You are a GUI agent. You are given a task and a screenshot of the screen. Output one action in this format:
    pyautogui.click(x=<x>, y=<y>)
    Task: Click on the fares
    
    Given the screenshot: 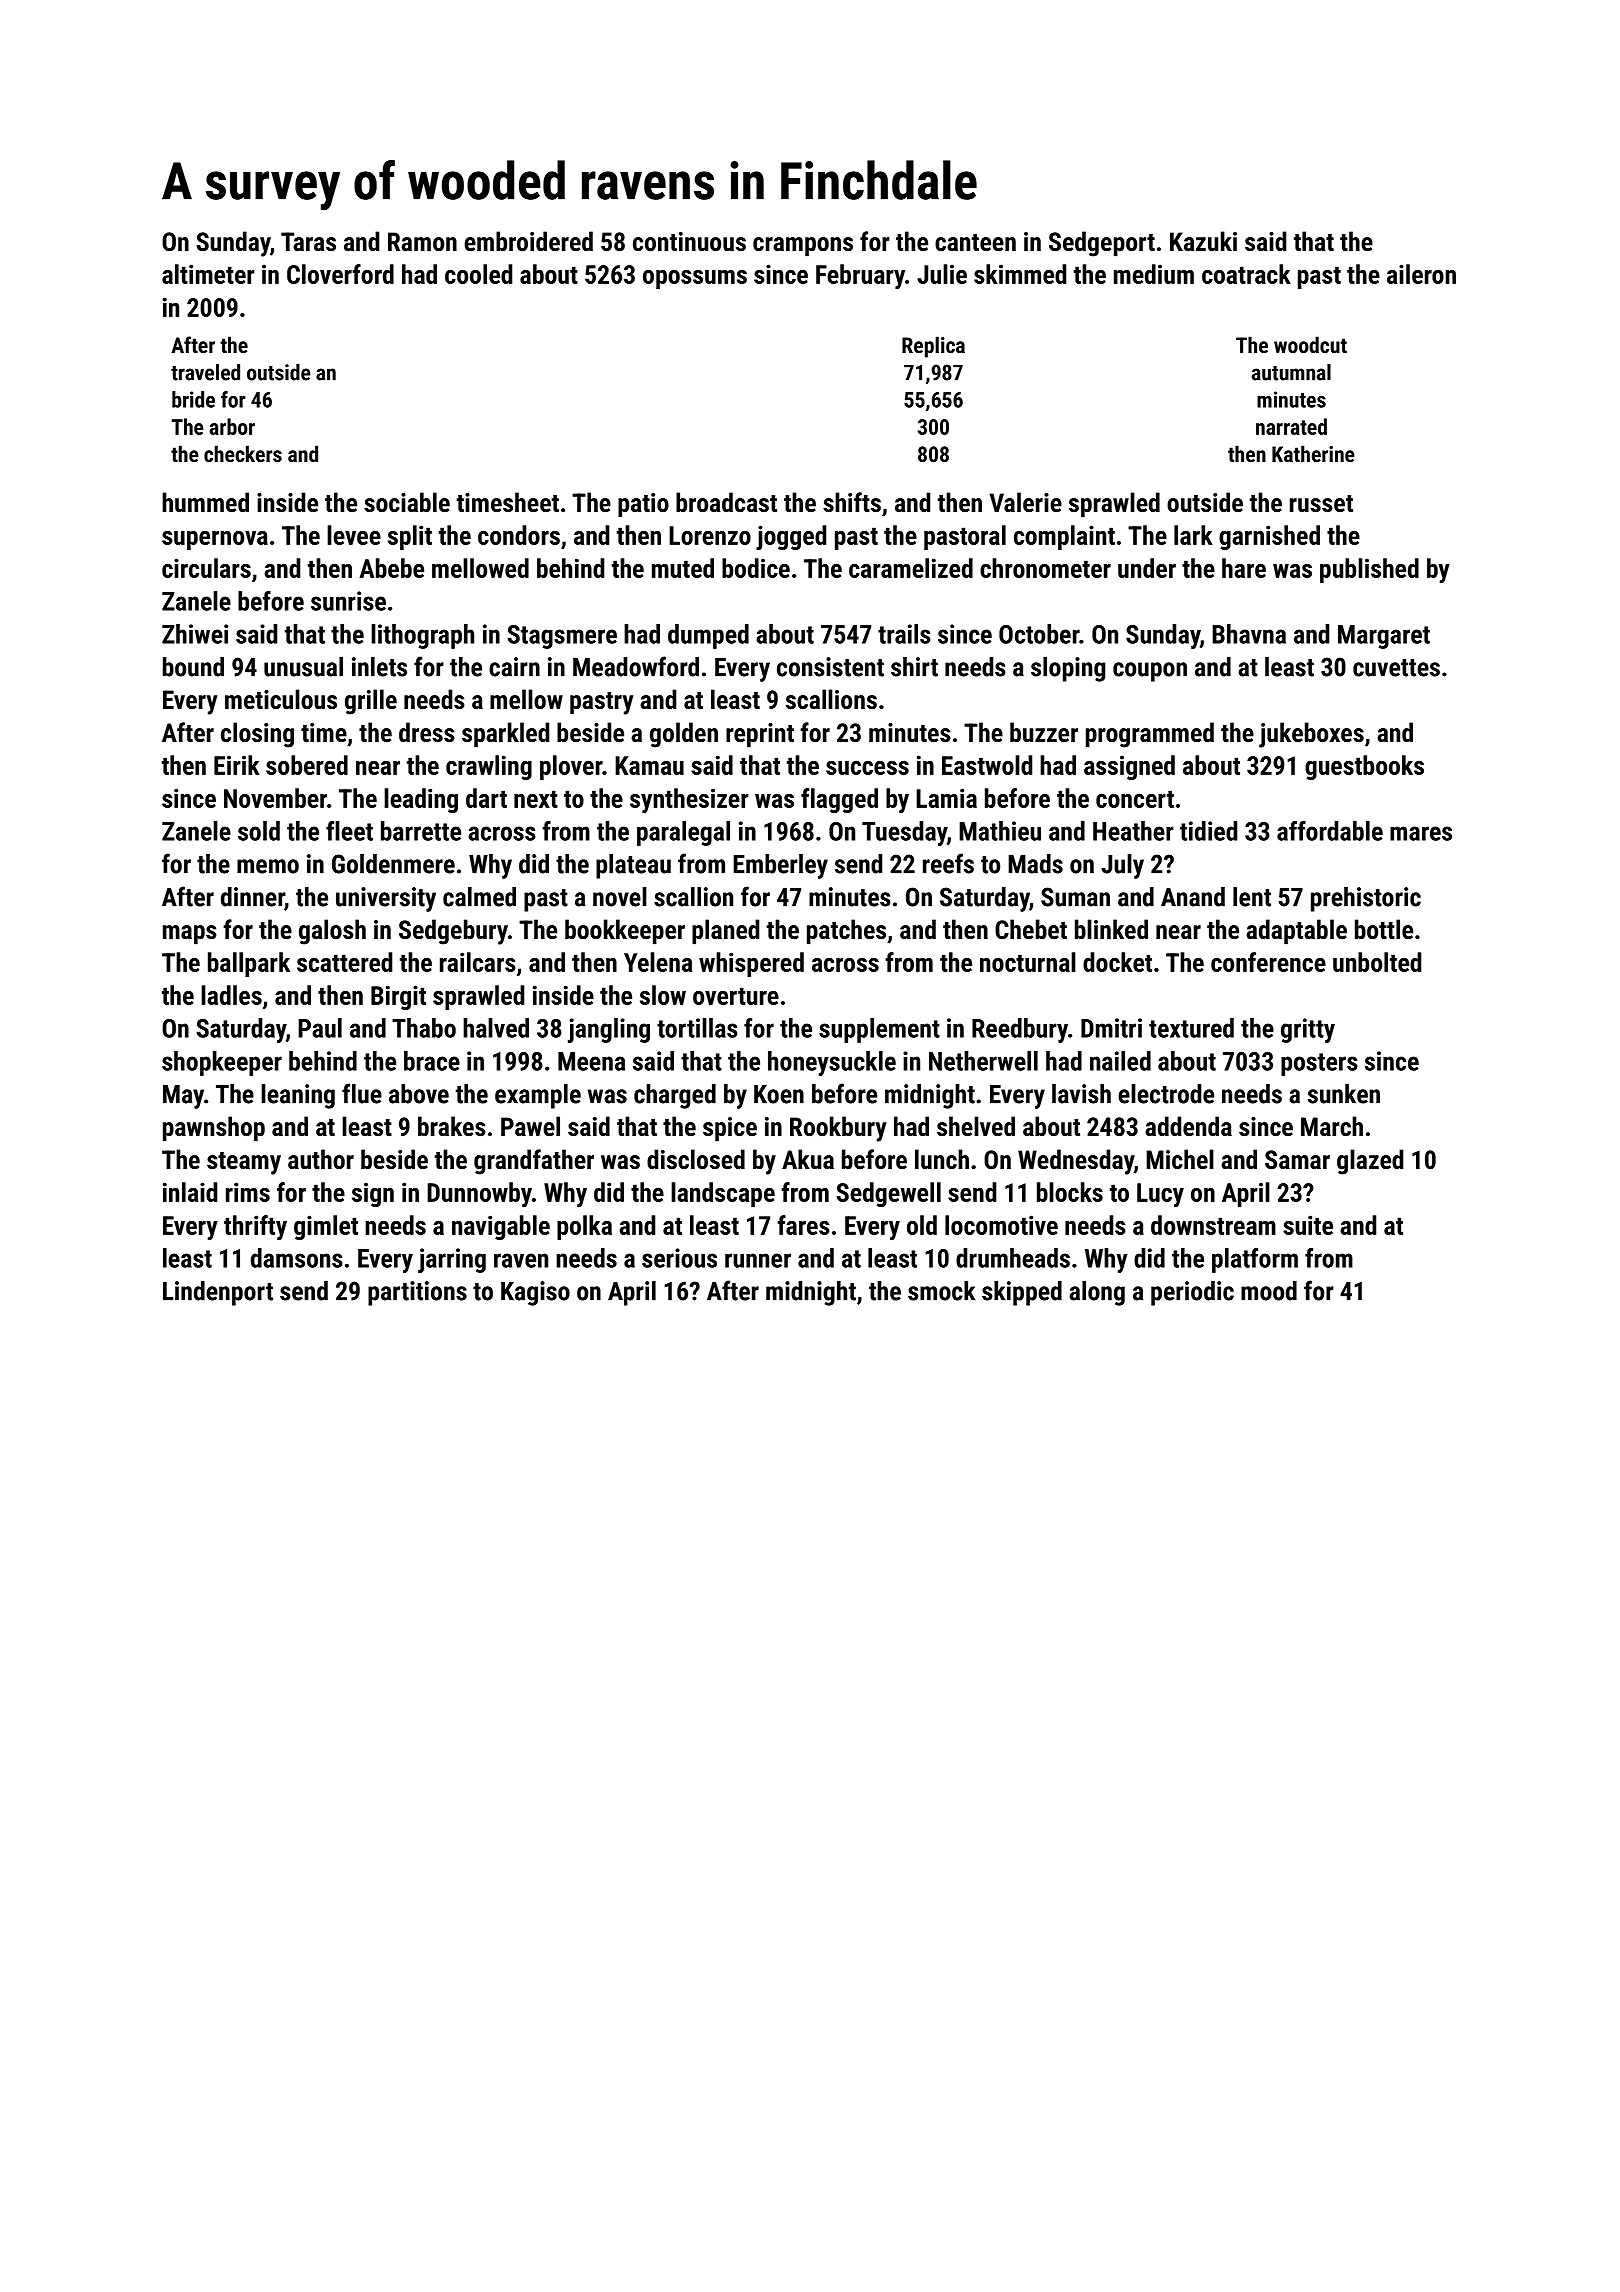 What is the action you would take?
    pyautogui.click(x=803, y=1225)
